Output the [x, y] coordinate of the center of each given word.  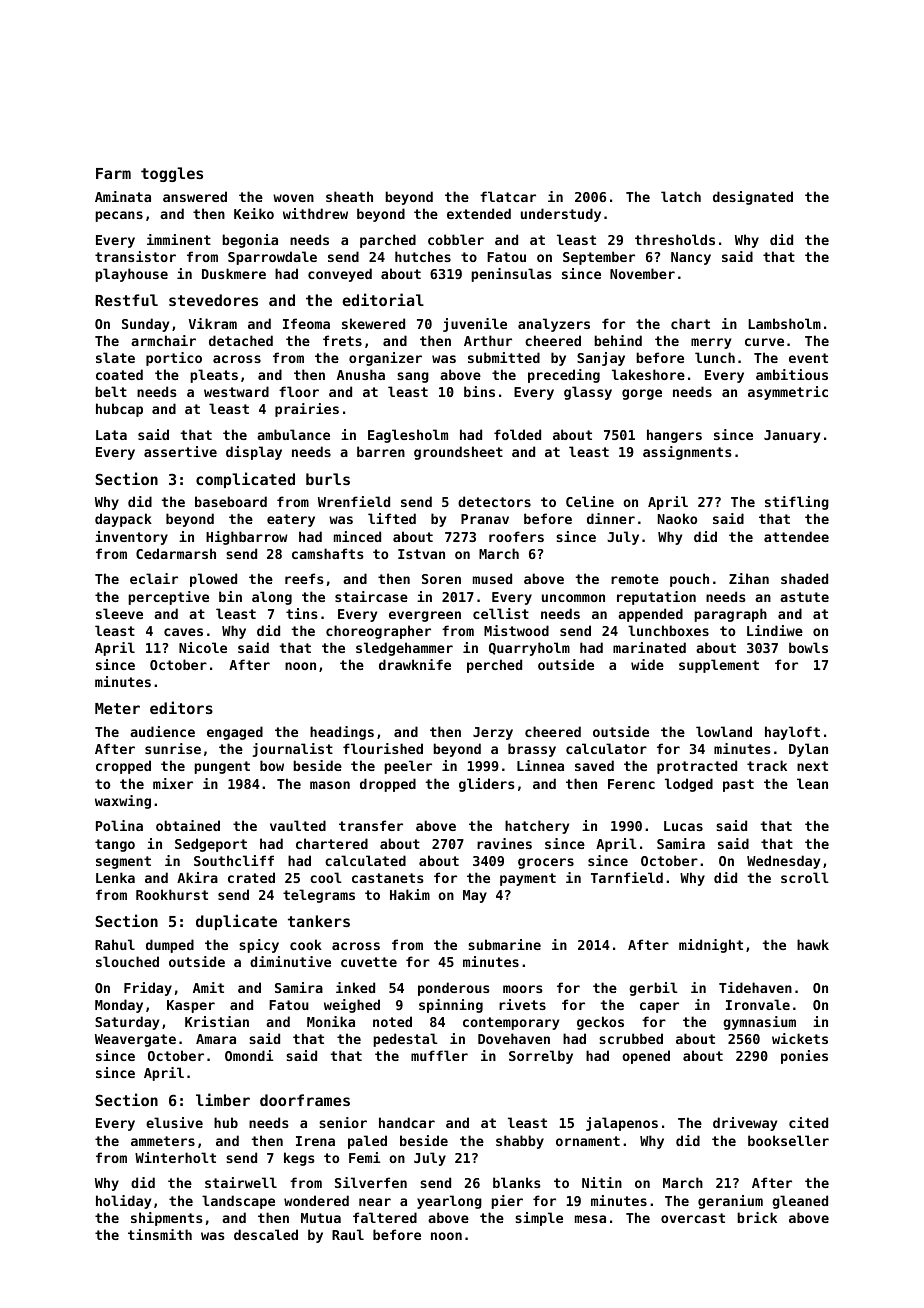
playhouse [131, 275]
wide [647, 664]
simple [539, 1219]
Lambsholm [784, 323]
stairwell [241, 1182]
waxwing [123, 802]
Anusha [361, 374]
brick [757, 1217]
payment [528, 879]
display [254, 453]
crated [251, 877]
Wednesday [783, 862]
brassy [532, 750]
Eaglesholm [408, 436]
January [792, 436]
